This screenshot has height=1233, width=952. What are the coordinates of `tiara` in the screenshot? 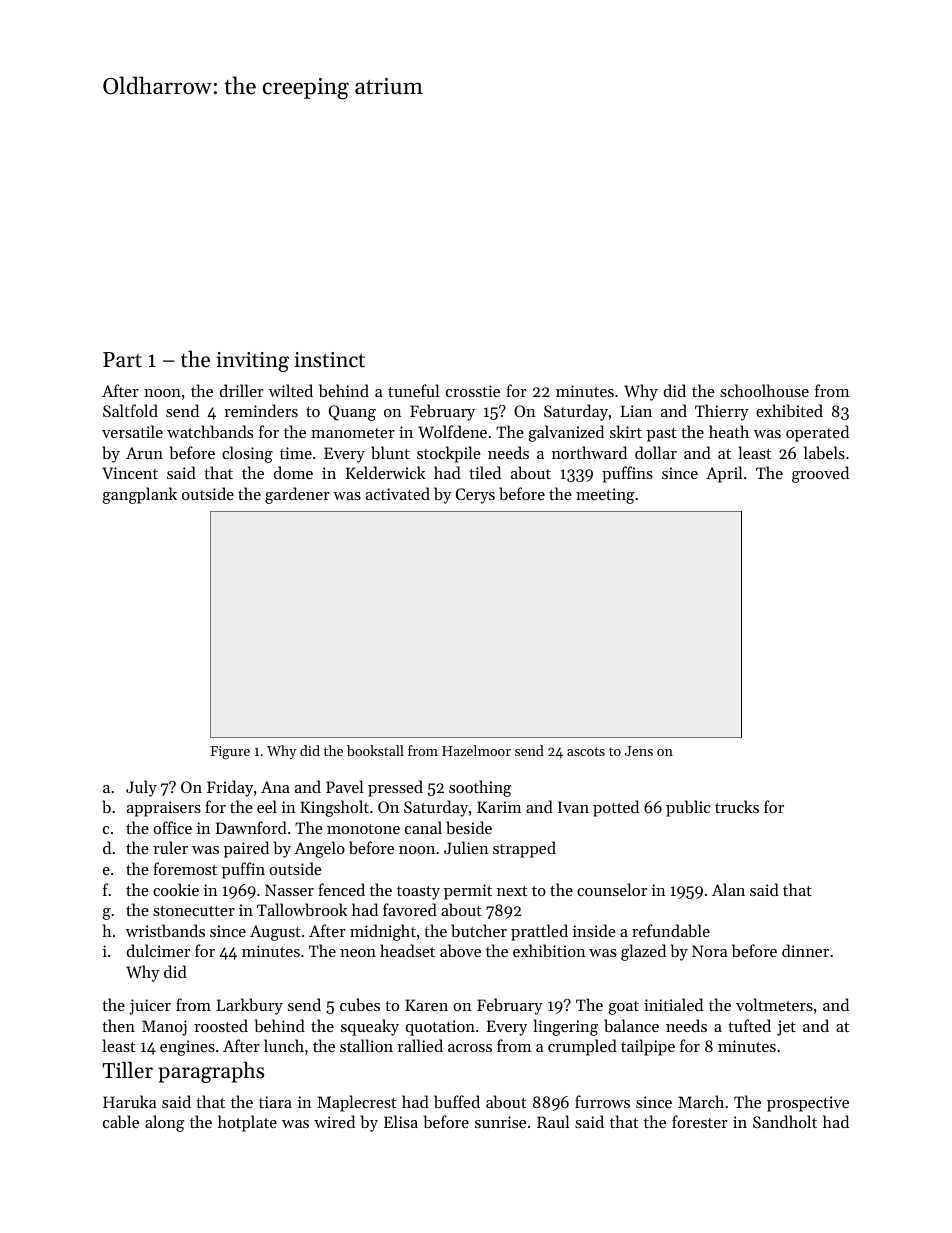 It's located at (275, 1102).
